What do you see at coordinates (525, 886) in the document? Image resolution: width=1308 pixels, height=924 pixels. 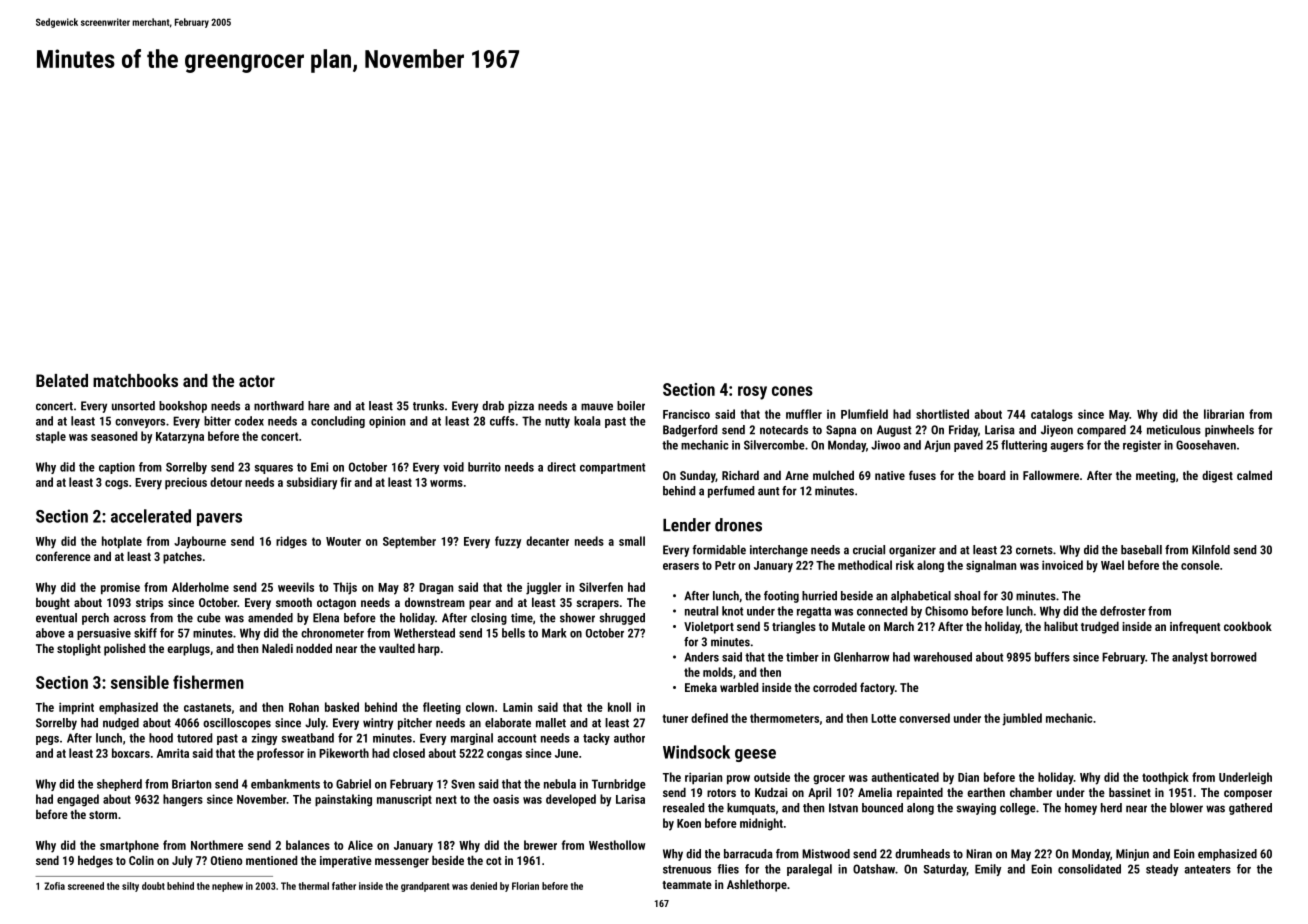 I see `Florian` at bounding box center [525, 886].
